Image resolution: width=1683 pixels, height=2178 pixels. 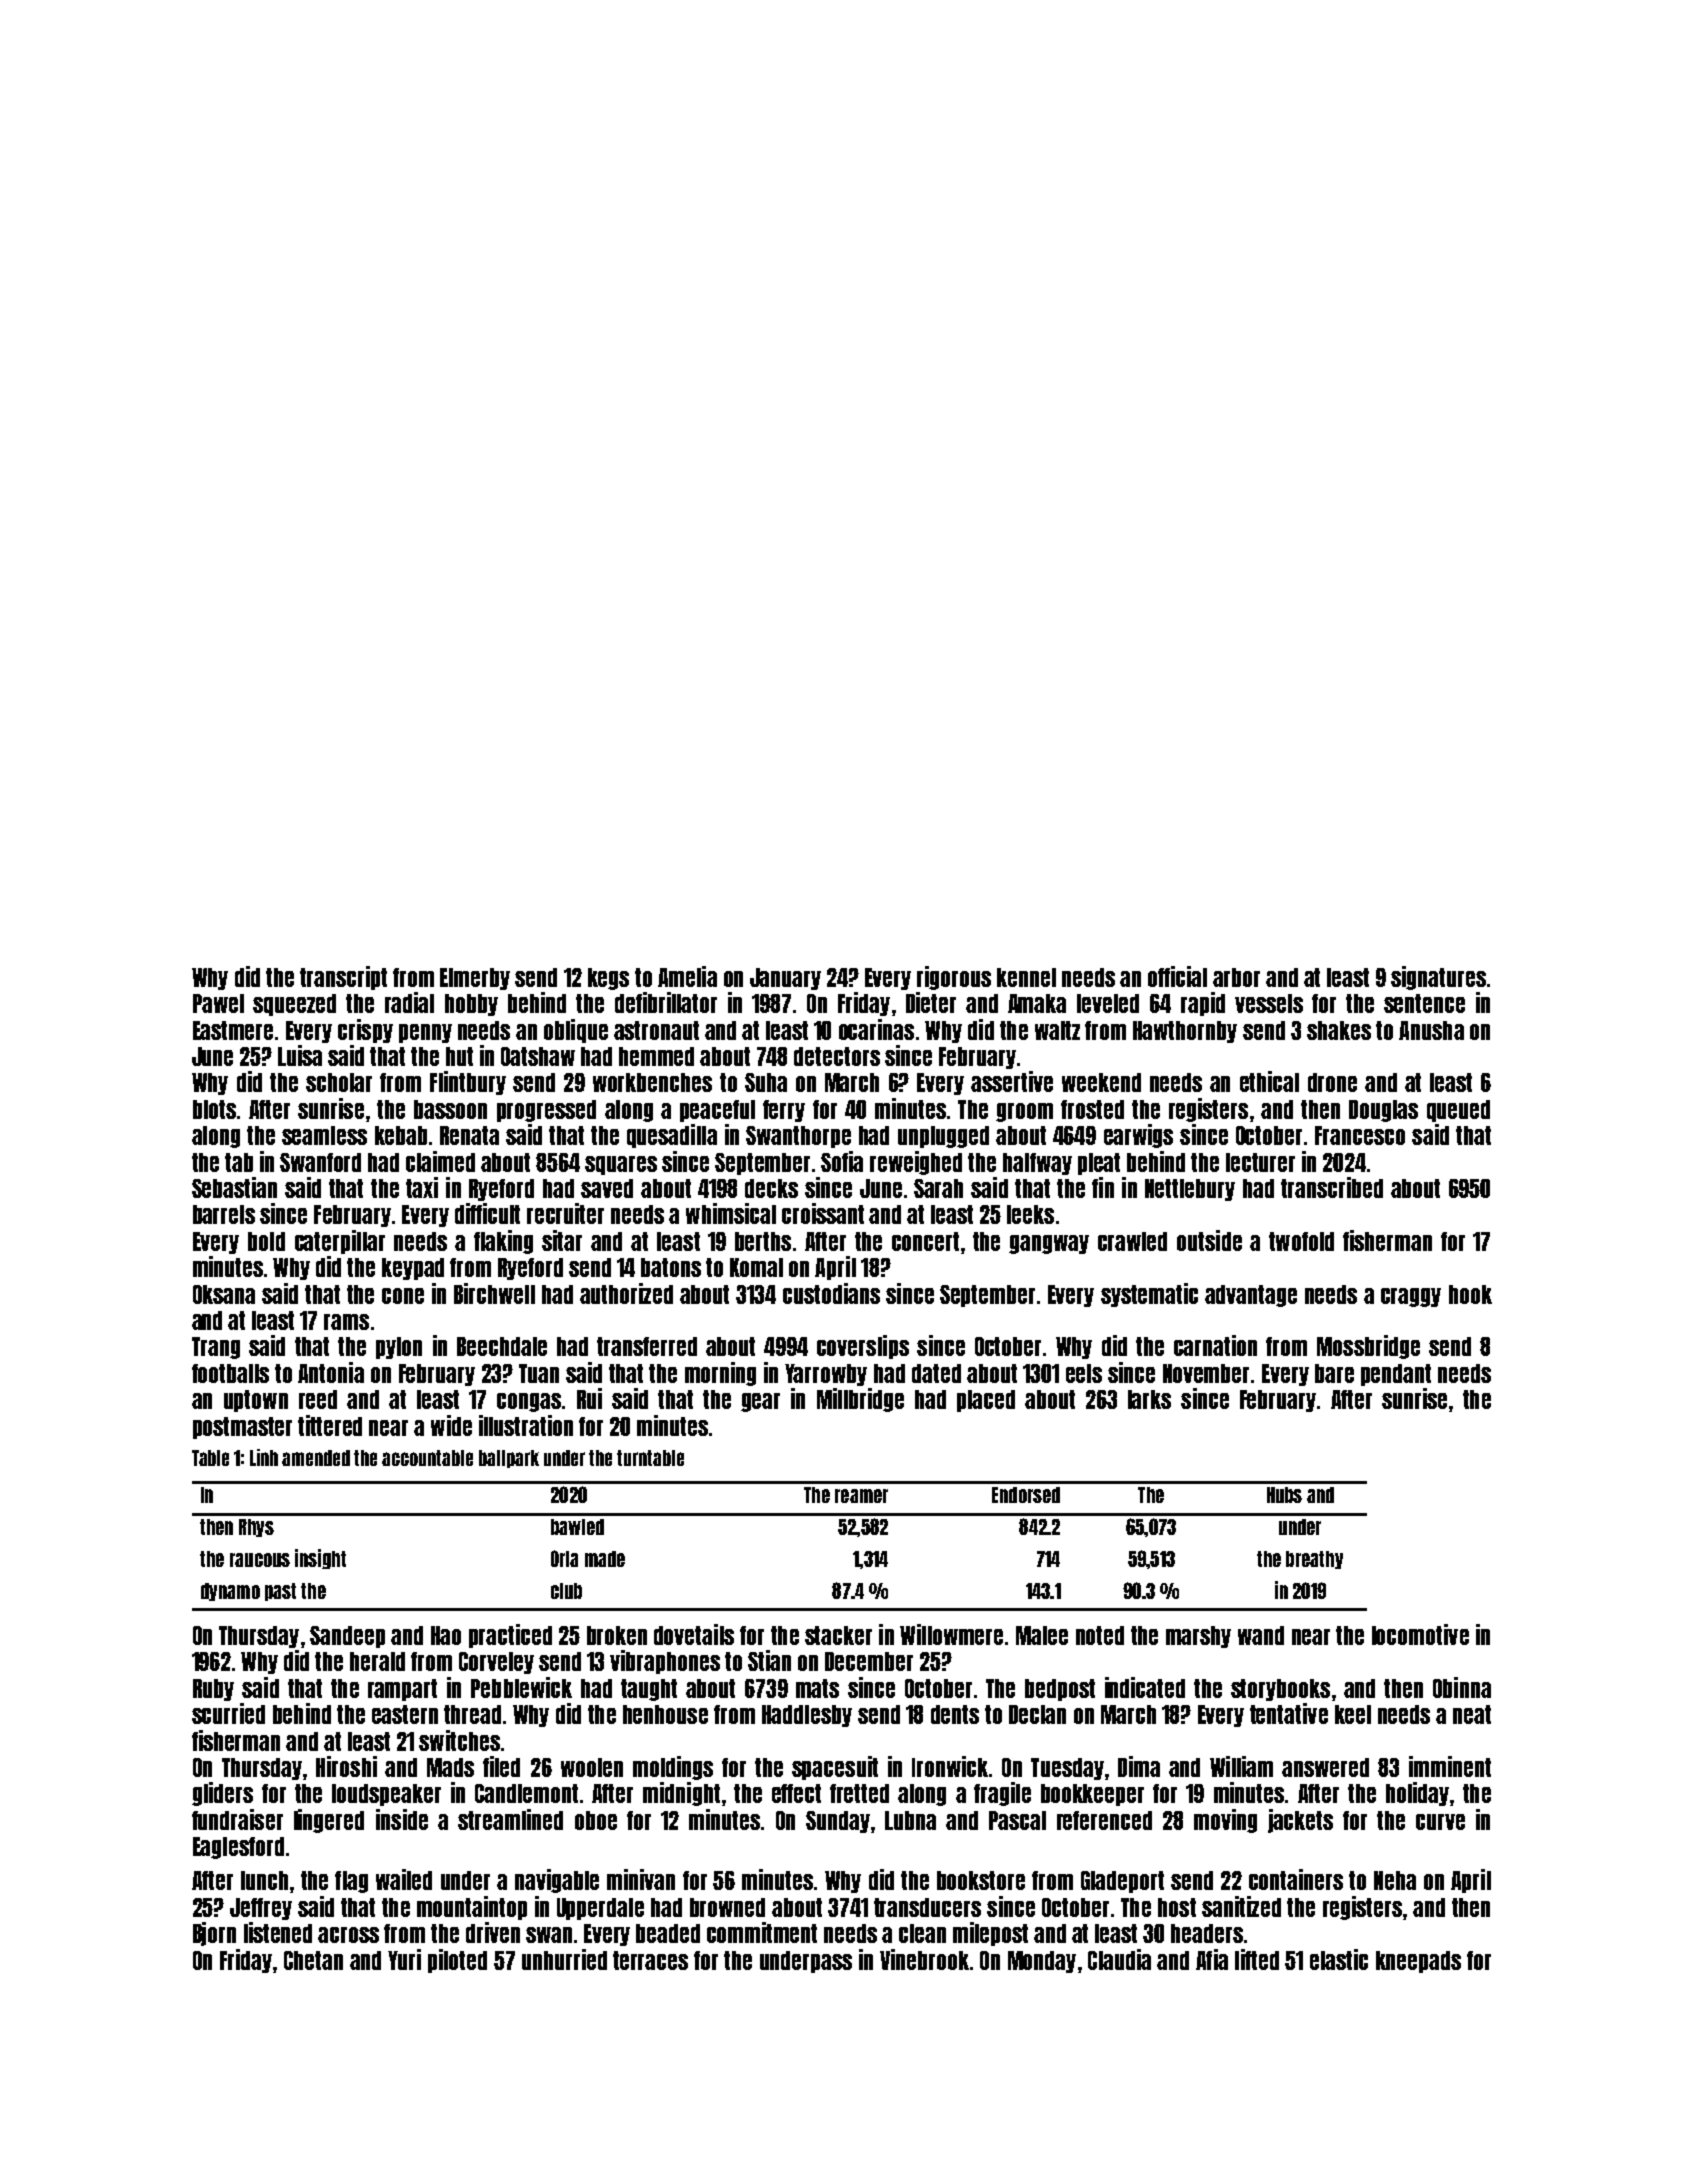 What do you see at coordinates (1212, 1959) in the image?
I see `Afia` at bounding box center [1212, 1959].
